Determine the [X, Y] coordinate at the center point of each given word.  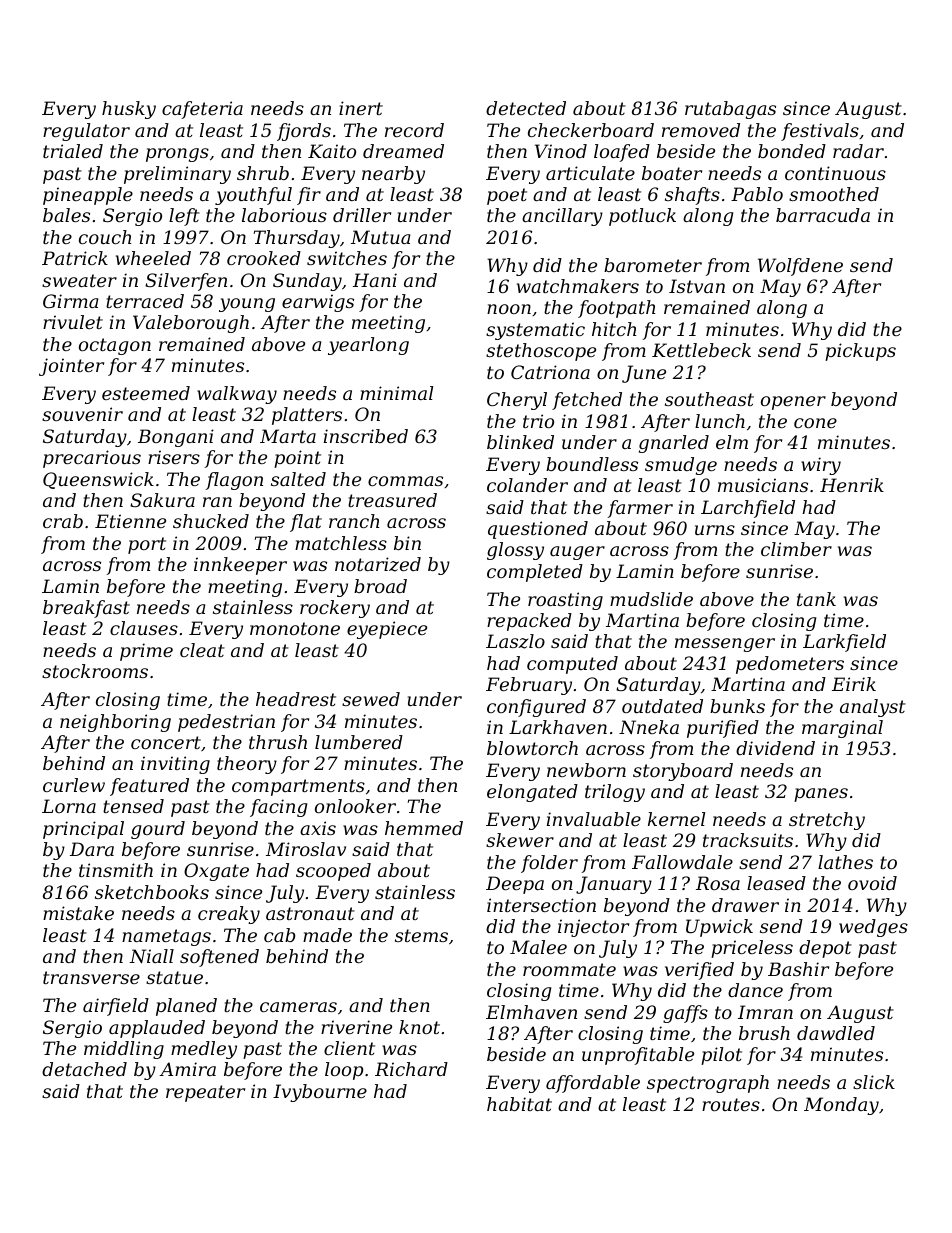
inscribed [366, 436]
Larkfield [844, 643]
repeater [205, 1093]
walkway [237, 395]
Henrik [852, 485]
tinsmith [116, 870]
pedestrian [226, 723]
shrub [263, 173]
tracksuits [748, 840]
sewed [371, 699]
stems [421, 935]
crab [63, 521]
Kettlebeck [701, 350]
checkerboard [591, 130]
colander [527, 485]
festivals [820, 132]
